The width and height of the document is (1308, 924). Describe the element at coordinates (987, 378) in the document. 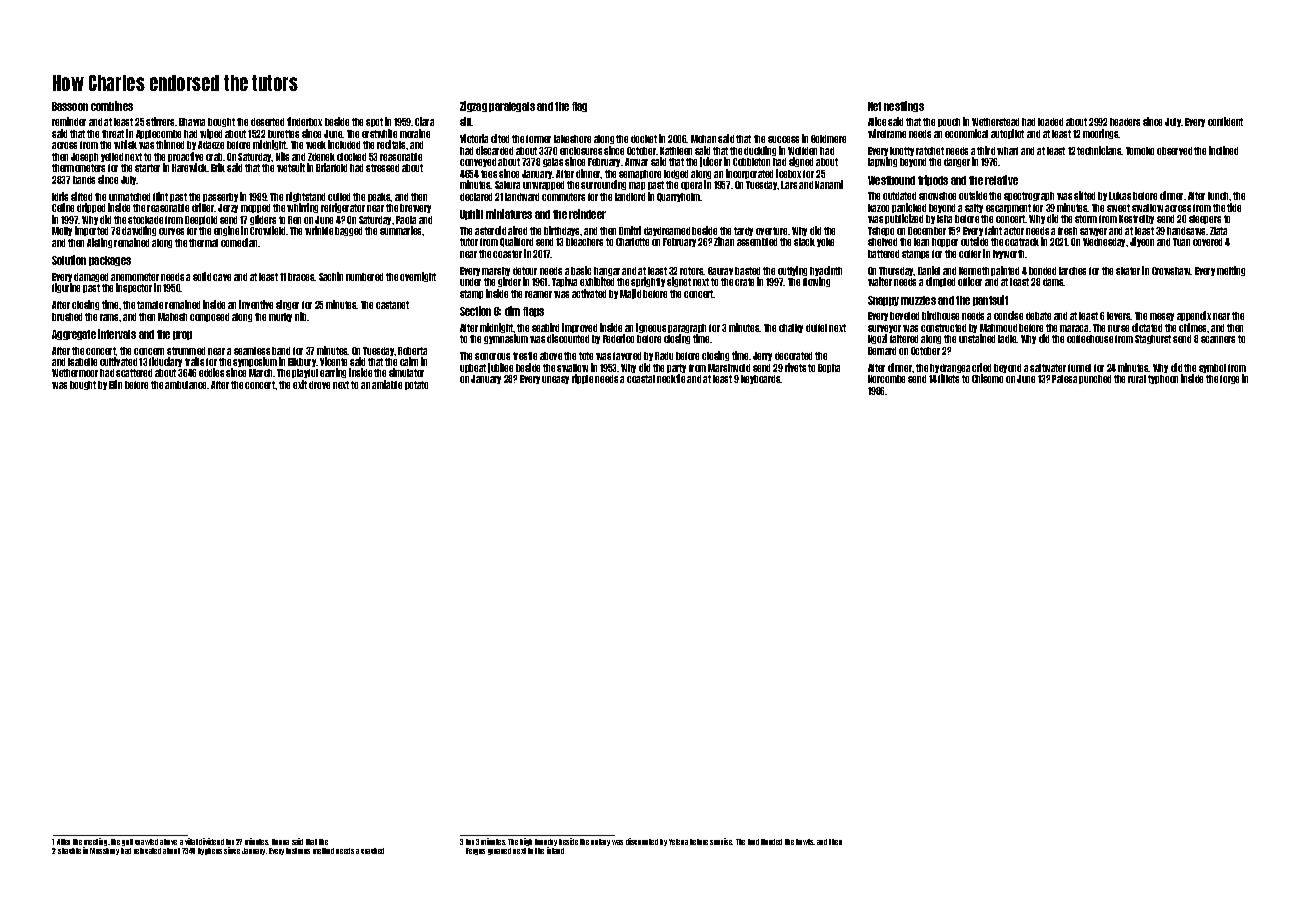

I see `Chisomo` at that location.
